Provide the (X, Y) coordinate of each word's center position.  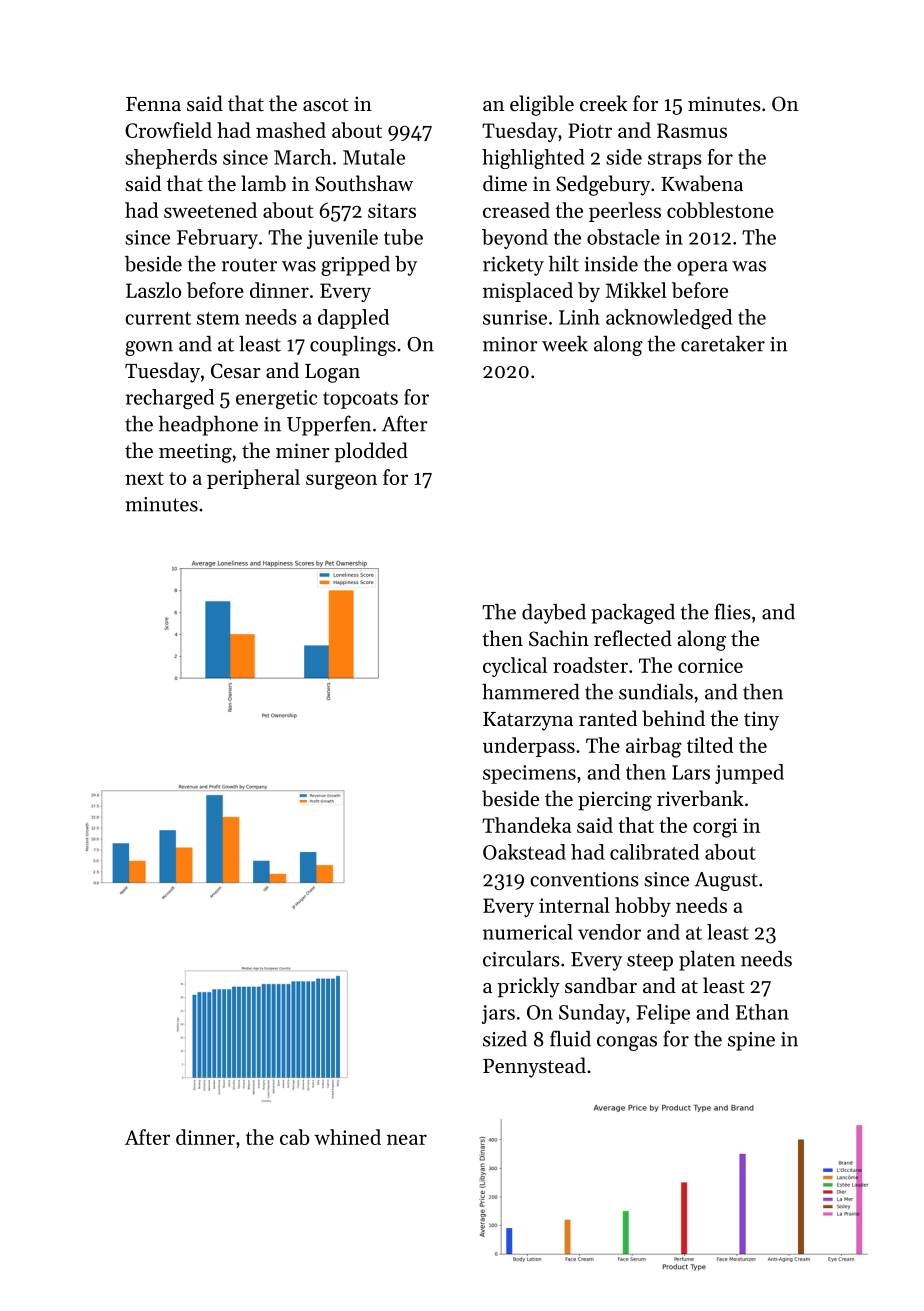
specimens (529, 774)
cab (294, 1137)
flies (733, 611)
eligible (542, 105)
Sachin (559, 638)
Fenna (153, 104)
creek (603, 103)
